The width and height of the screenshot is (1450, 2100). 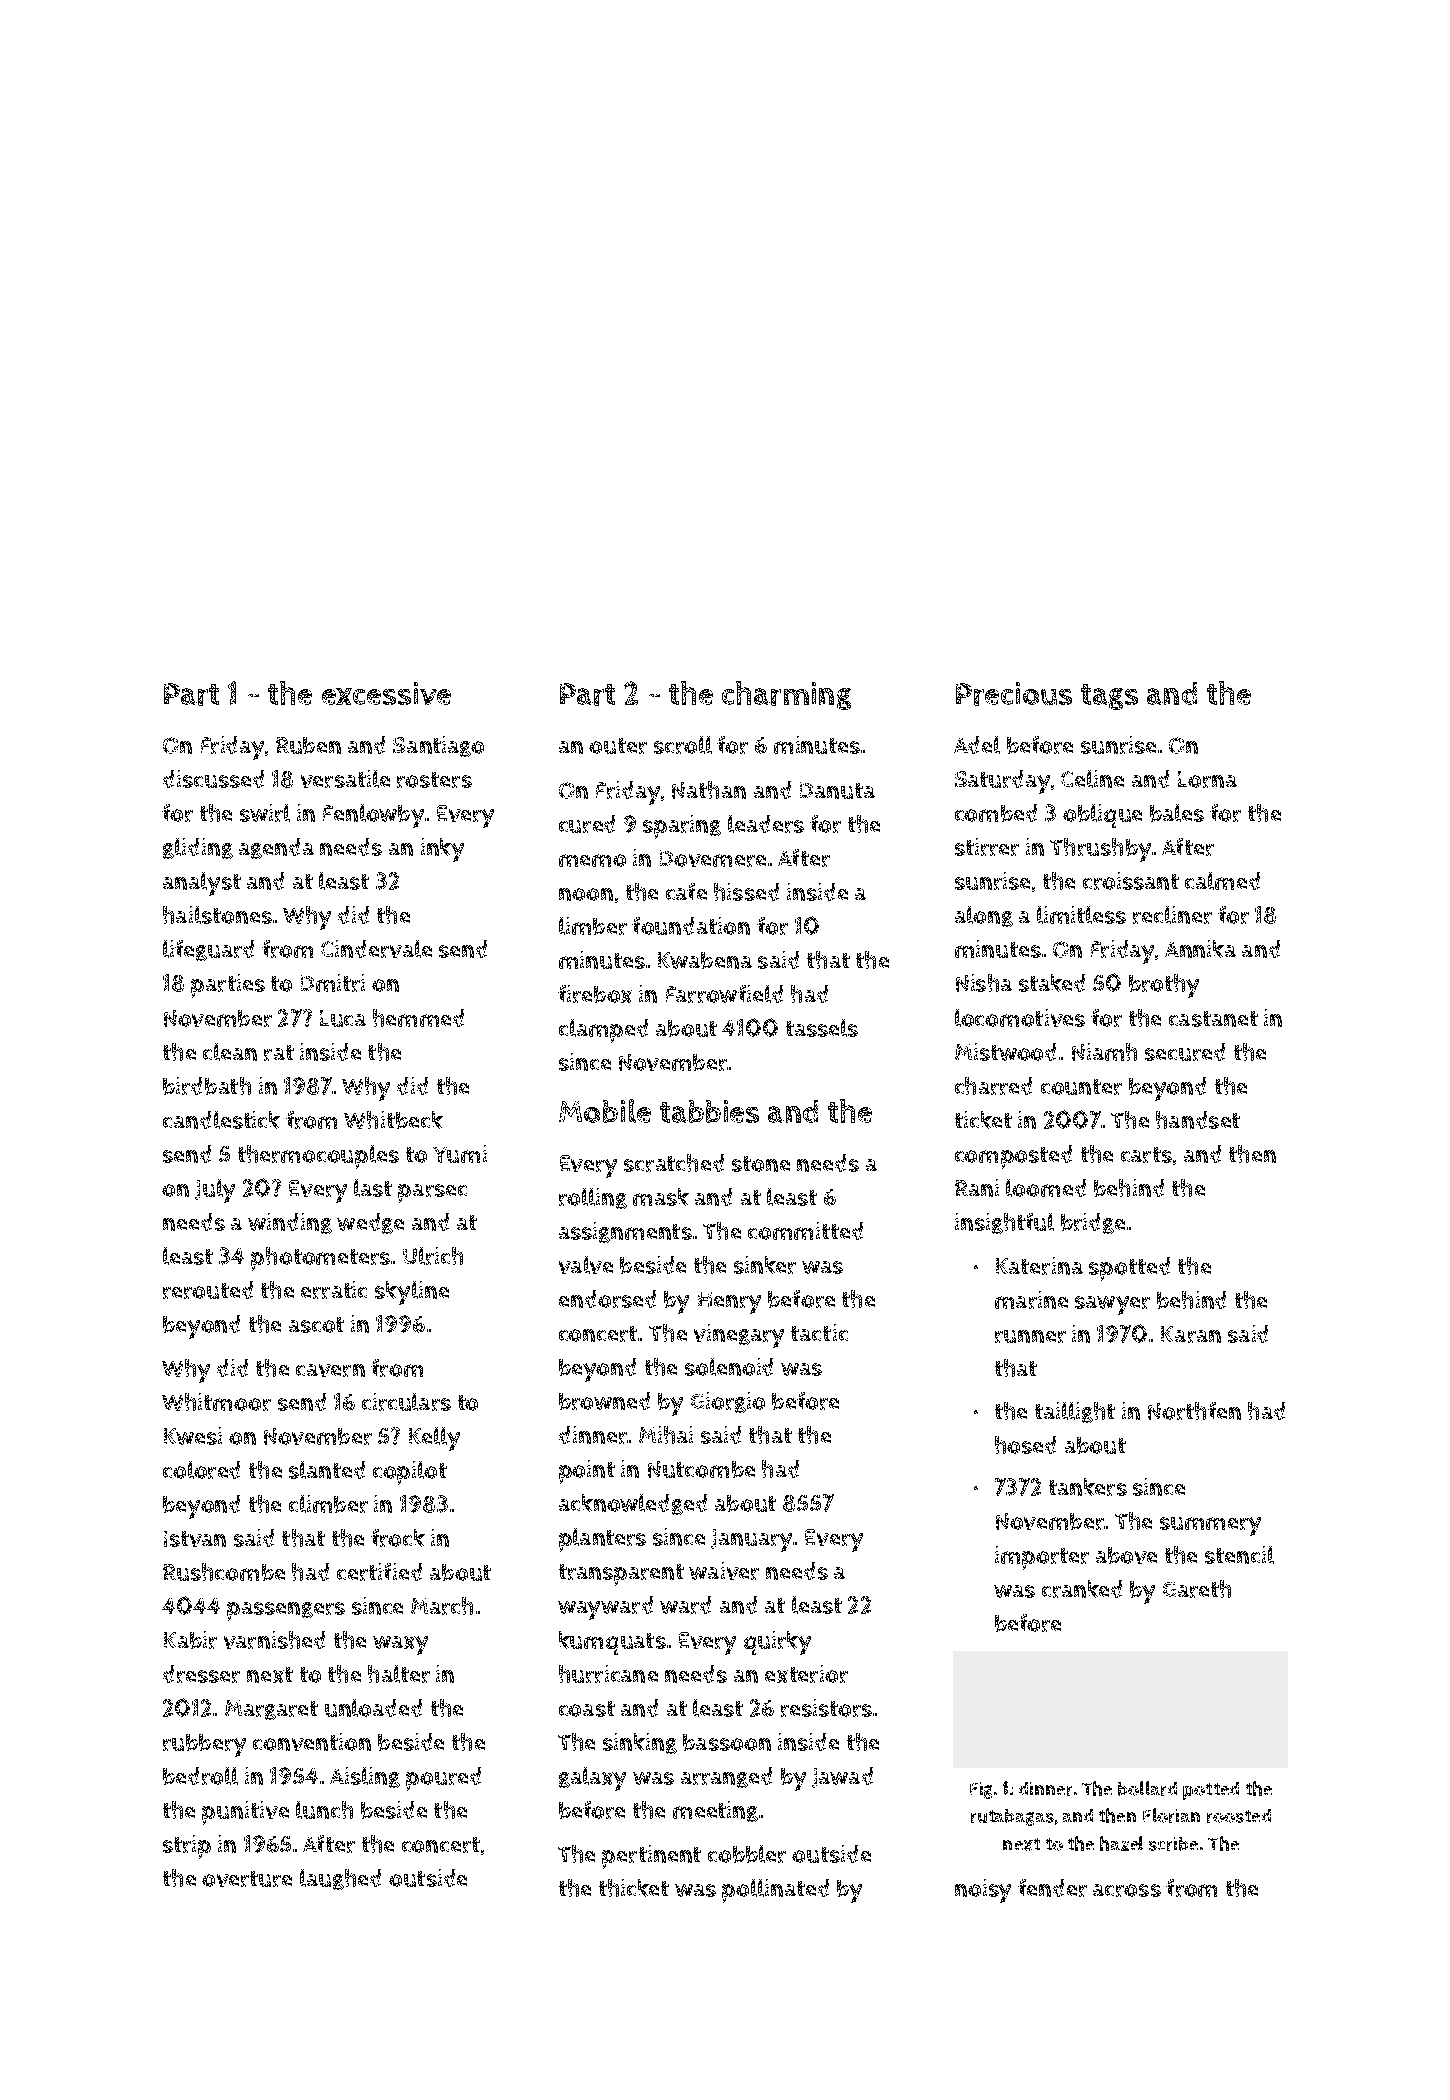 I want to click on overture, so click(x=247, y=1879).
